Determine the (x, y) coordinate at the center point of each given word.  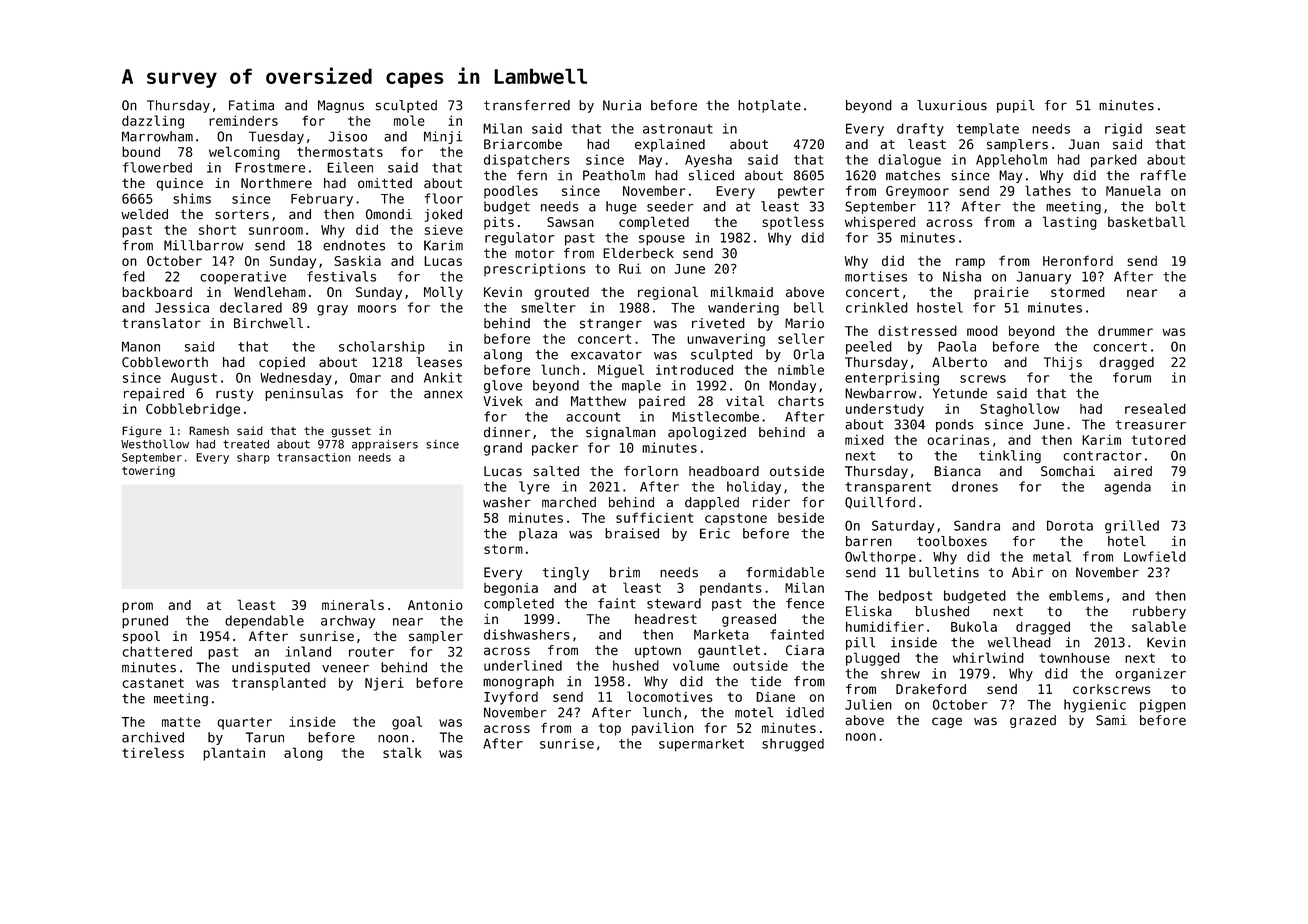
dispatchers (527, 160)
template (988, 130)
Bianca (957, 471)
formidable (785, 572)
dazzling (153, 122)
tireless (153, 752)
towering (148, 471)
